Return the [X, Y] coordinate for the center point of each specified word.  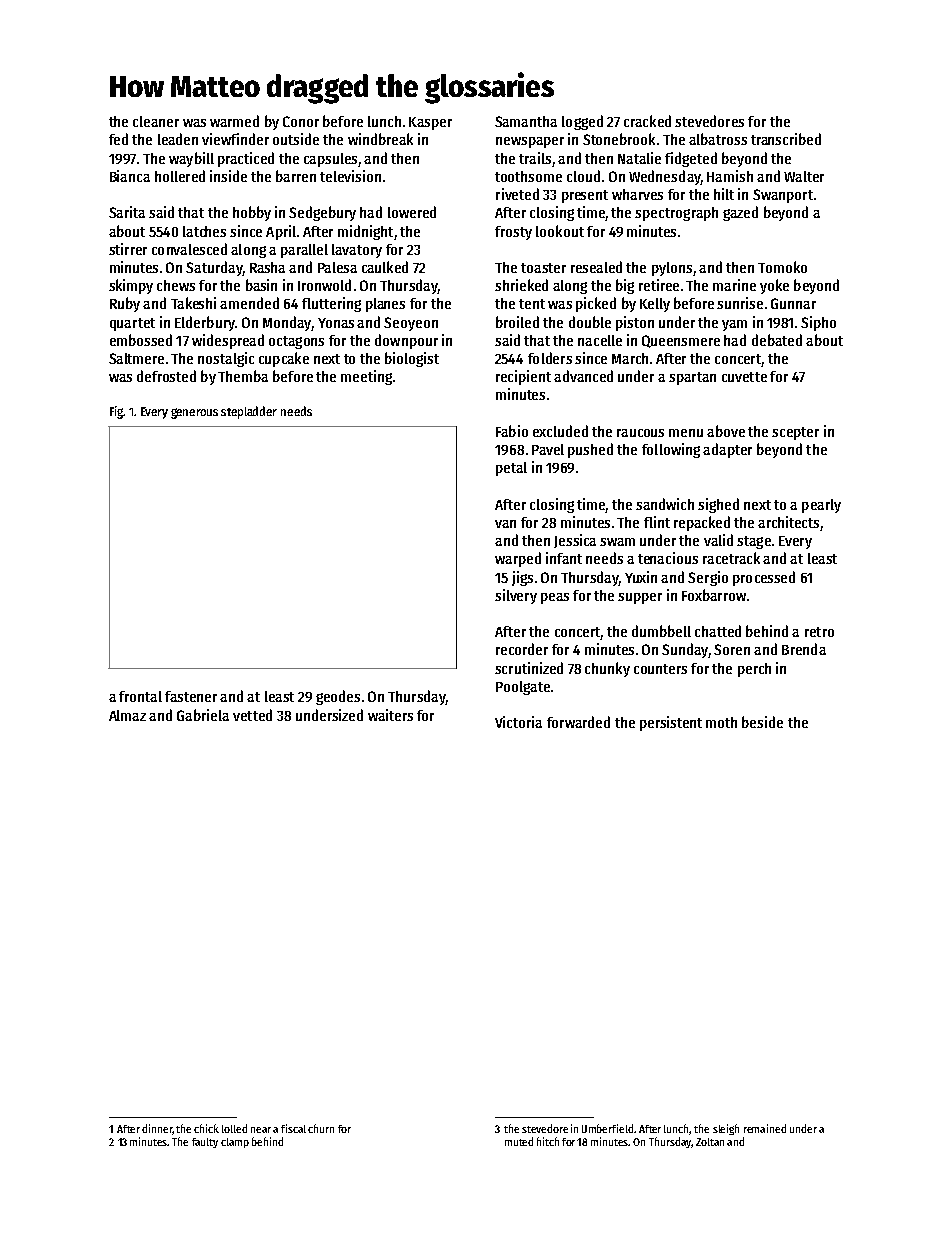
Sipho [818, 323]
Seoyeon [411, 324]
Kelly [655, 305]
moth [721, 722]
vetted [252, 715]
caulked [385, 267]
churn [321, 1128]
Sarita [127, 212]
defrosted [166, 376]
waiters [390, 715]
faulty [205, 1143]
